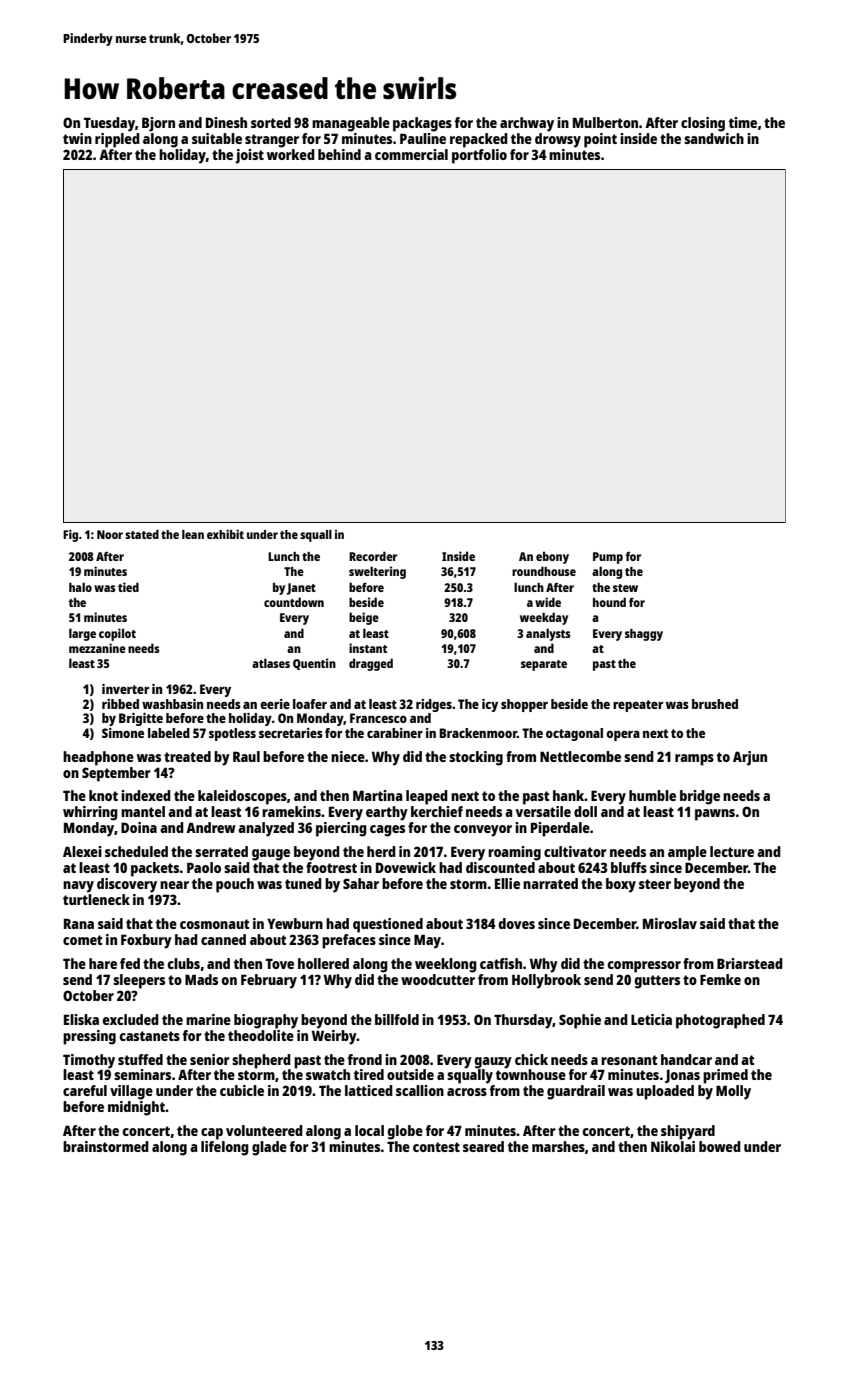 The height and width of the image is (1400, 849). What do you see at coordinates (544, 571) in the image?
I see `roundhouse` at bounding box center [544, 571].
